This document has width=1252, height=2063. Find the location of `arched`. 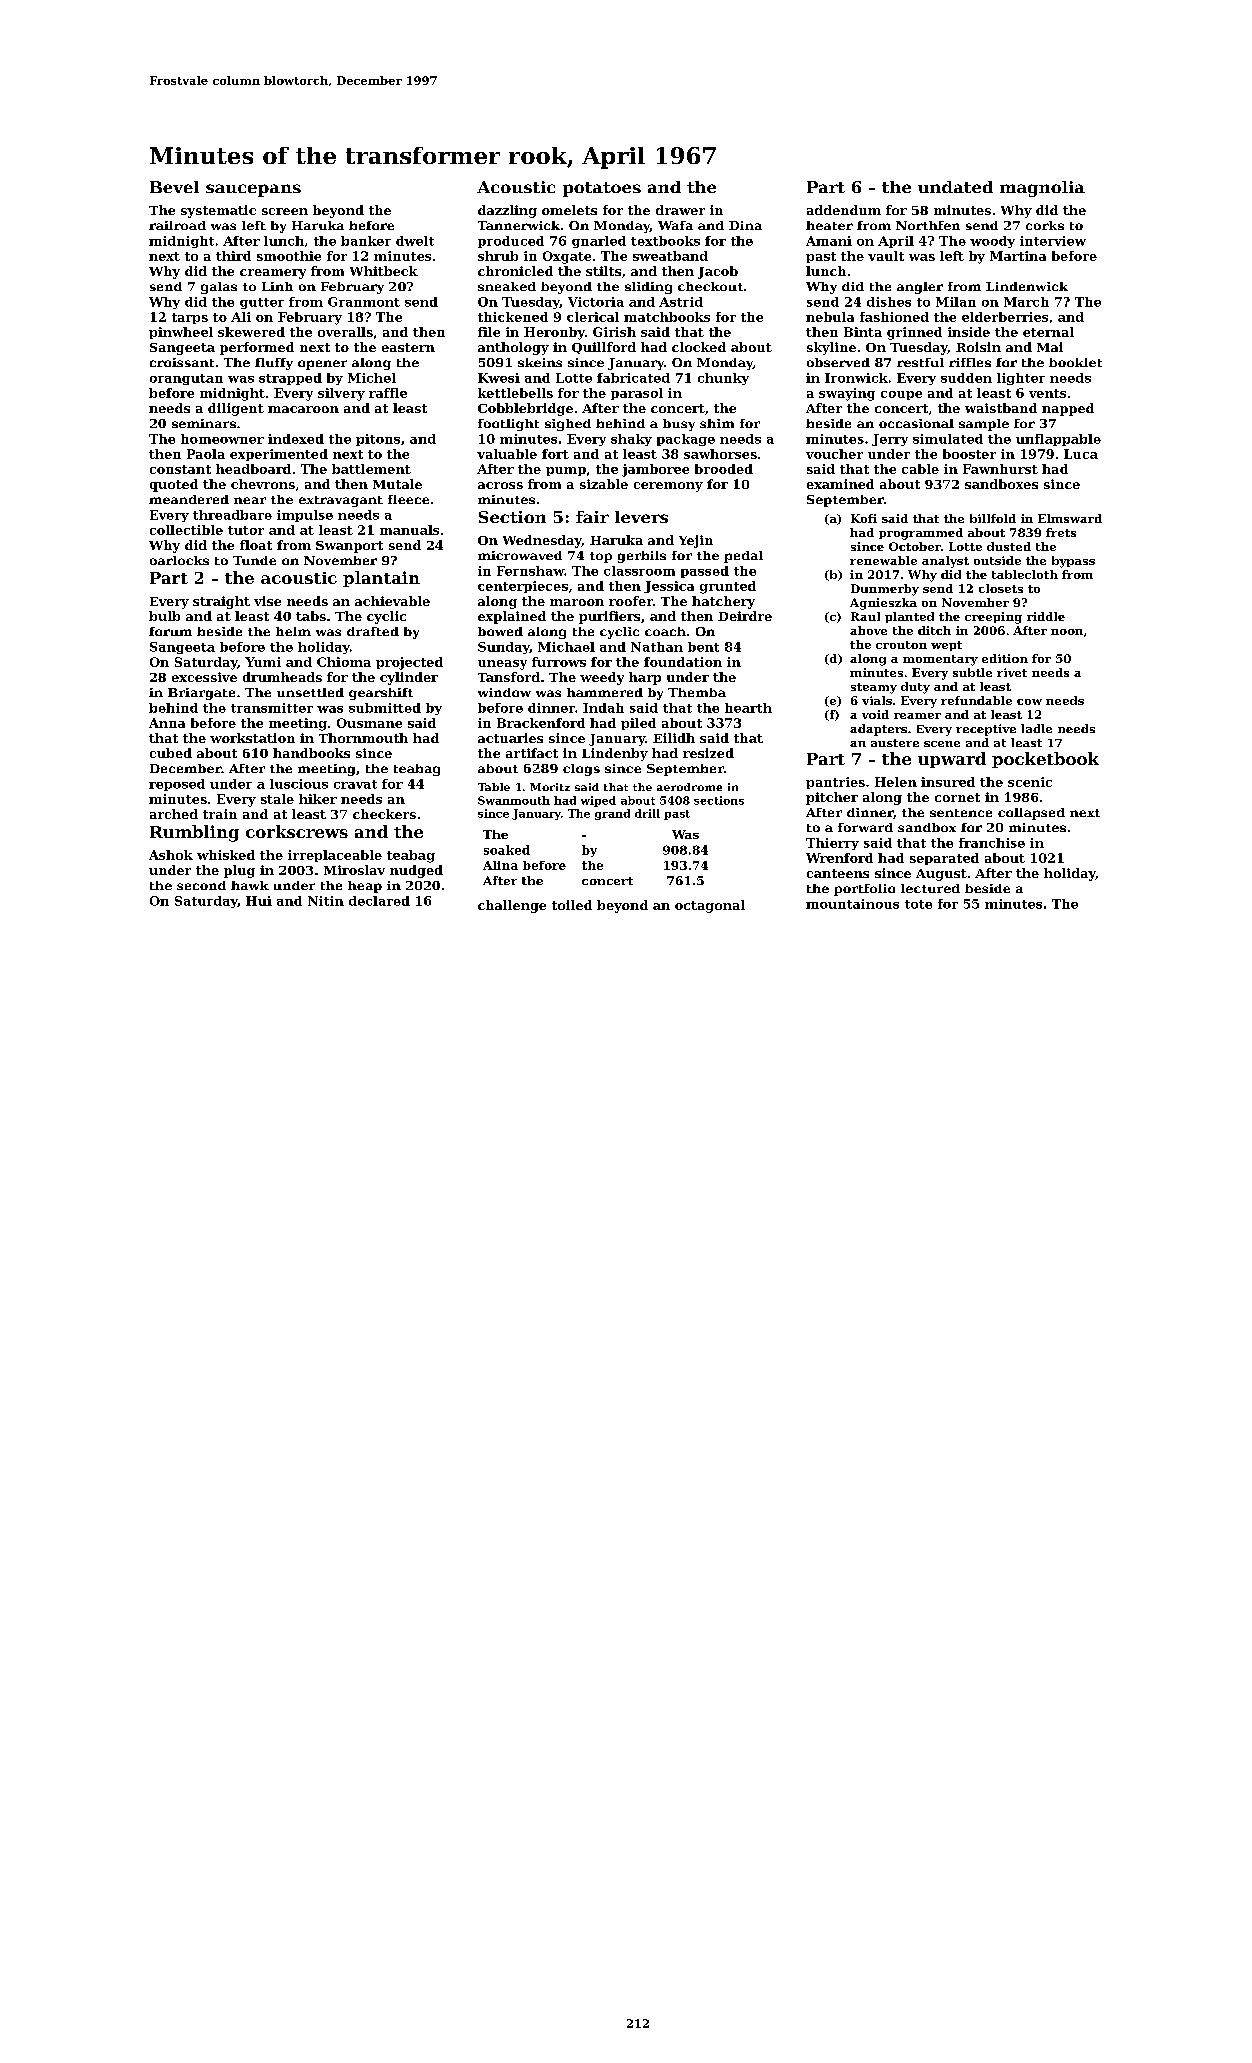

arched is located at coordinates (174, 814).
